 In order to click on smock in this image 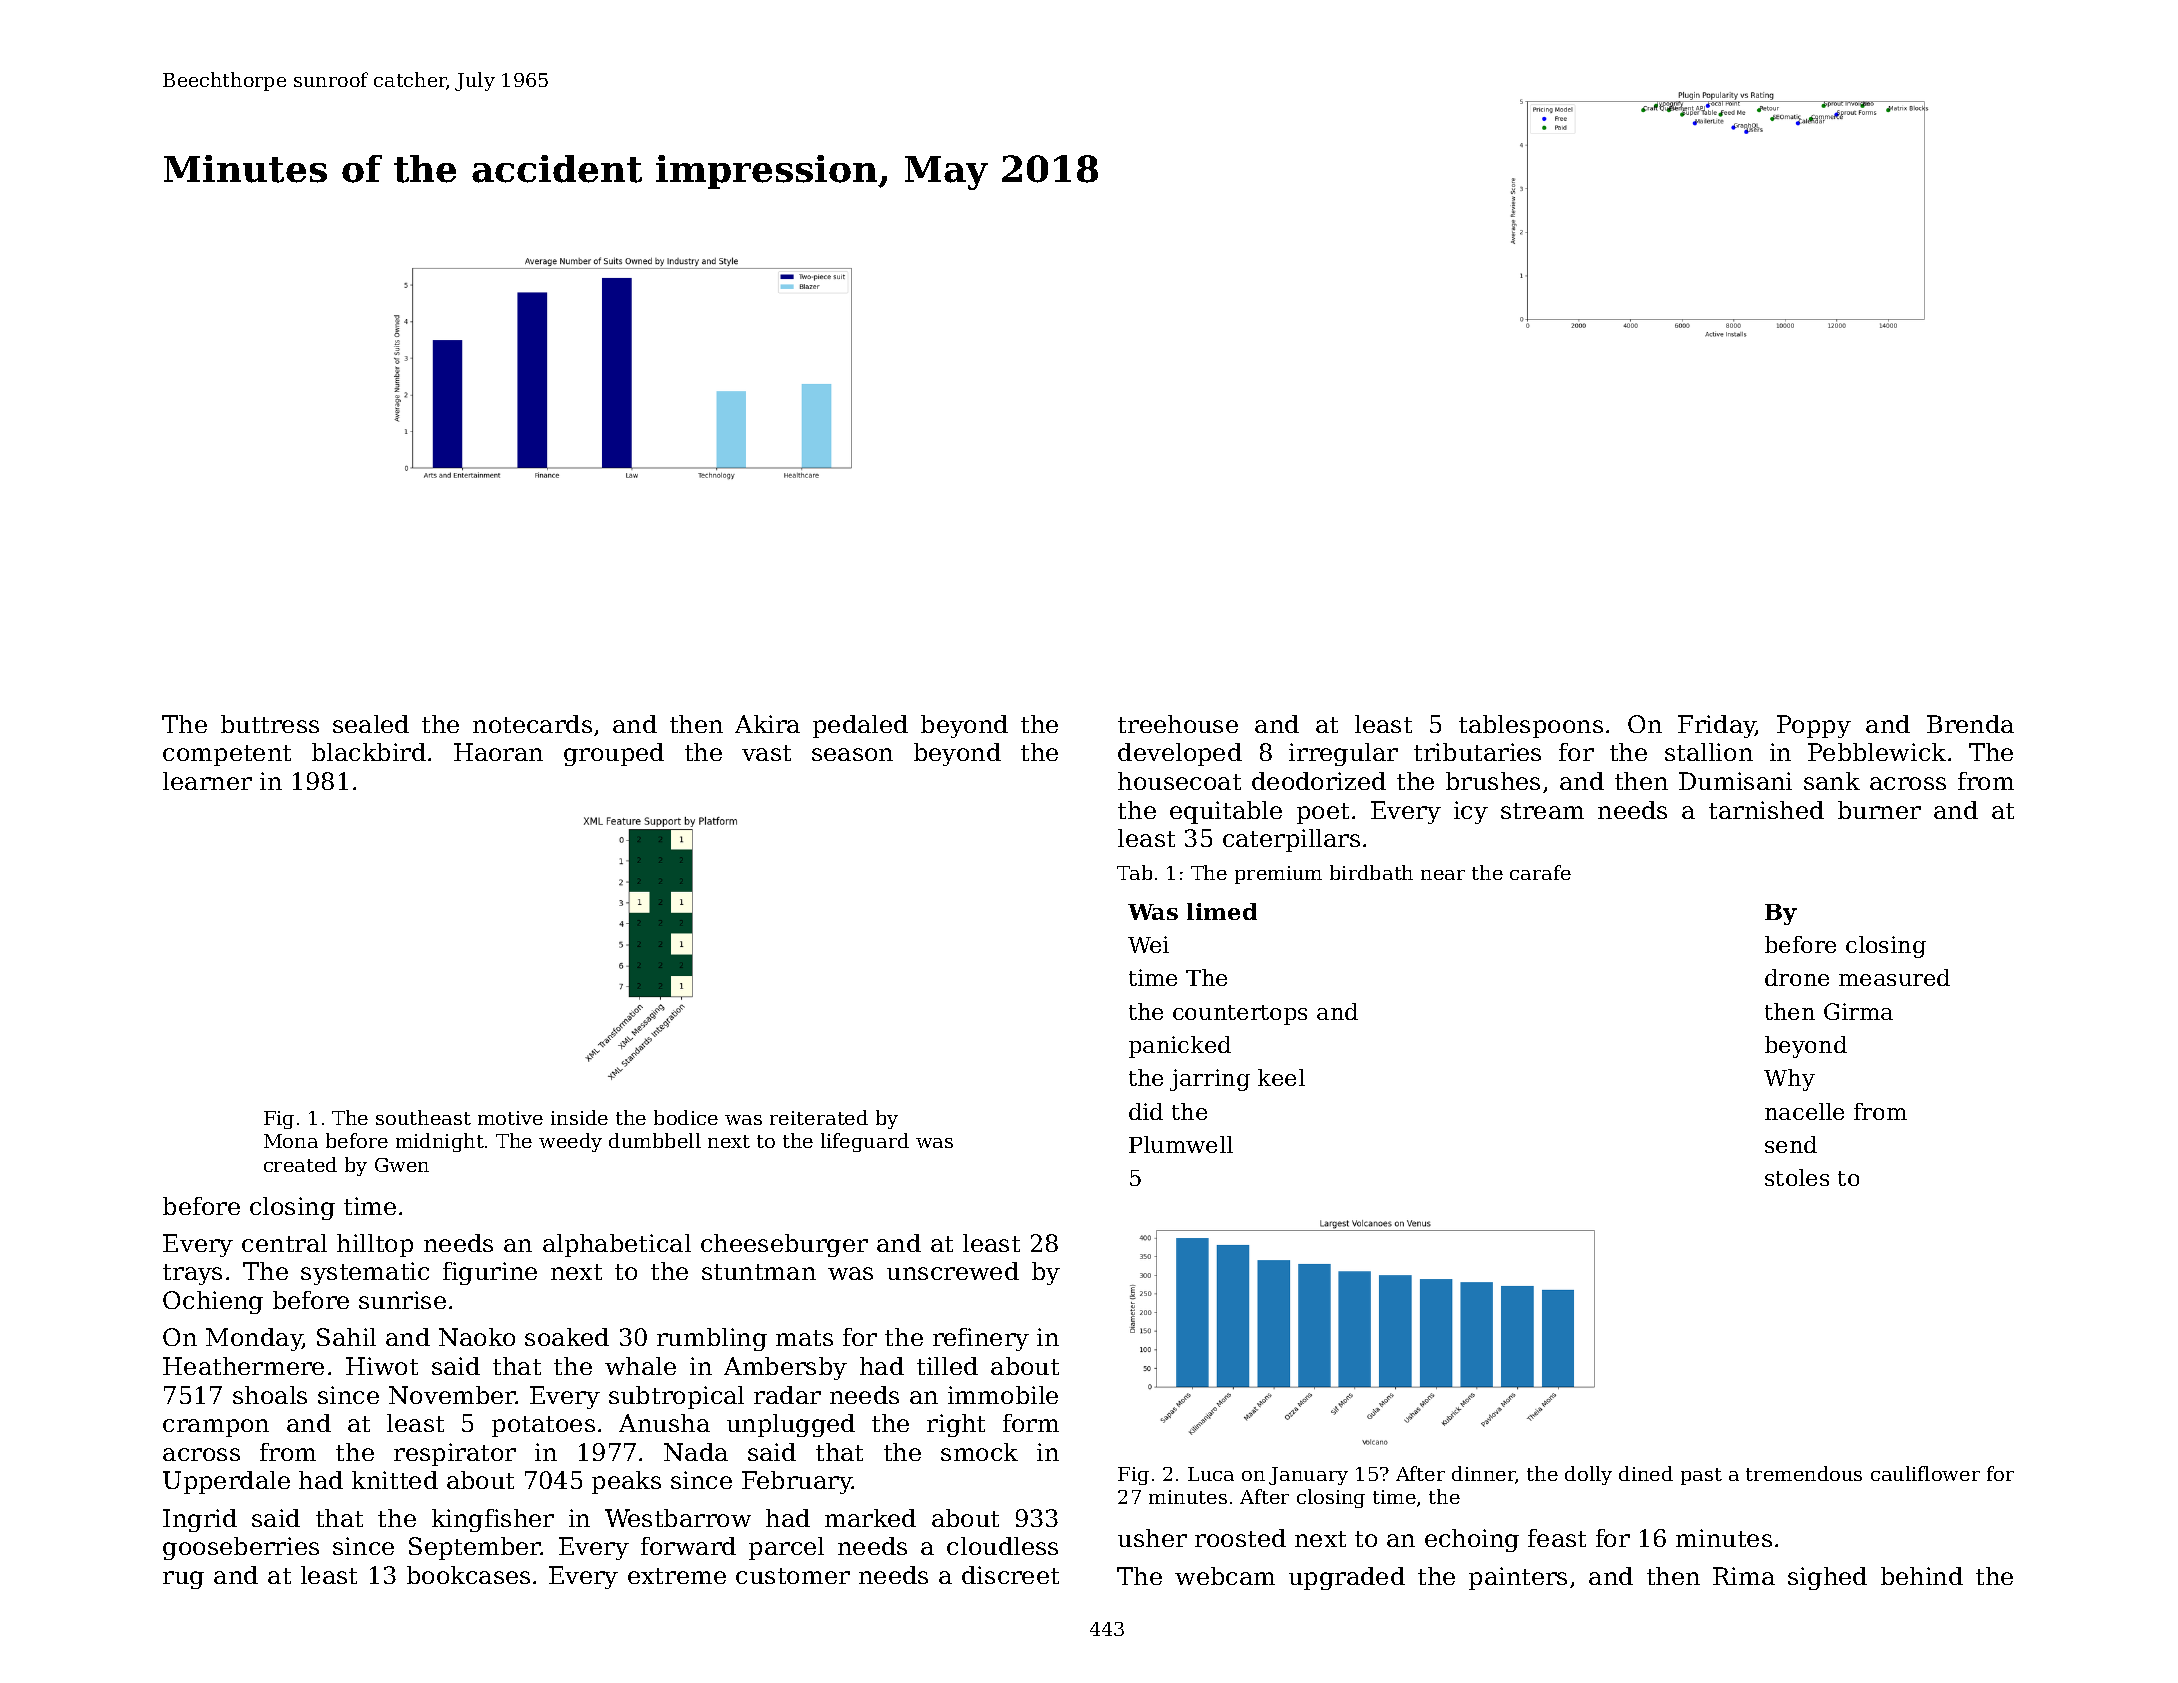, I will do `click(979, 1452)`.
